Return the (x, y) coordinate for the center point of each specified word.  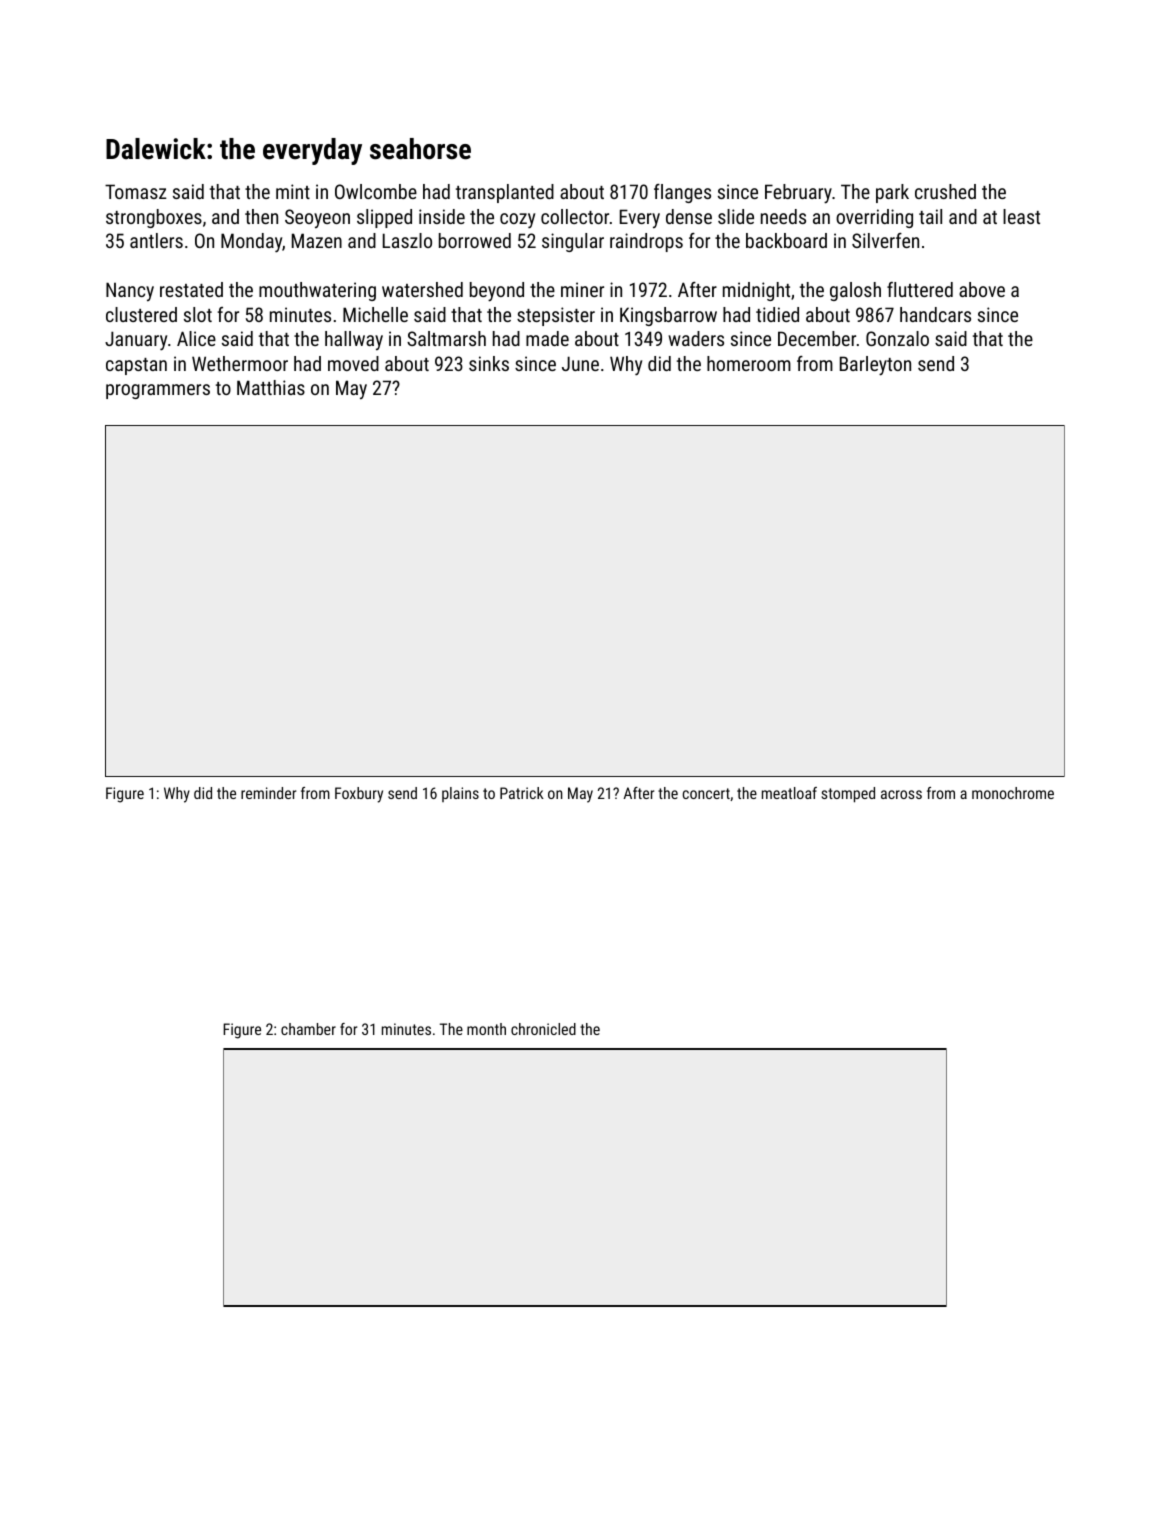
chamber (308, 1029)
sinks (489, 363)
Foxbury (359, 795)
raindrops (646, 242)
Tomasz (136, 191)
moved (353, 363)
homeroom (749, 363)
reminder (268, 793)
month (486, 1029)
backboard (786, 240)
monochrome (1013, 793)
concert (706, 793)
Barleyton (875, 366)
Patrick (522, 793)
